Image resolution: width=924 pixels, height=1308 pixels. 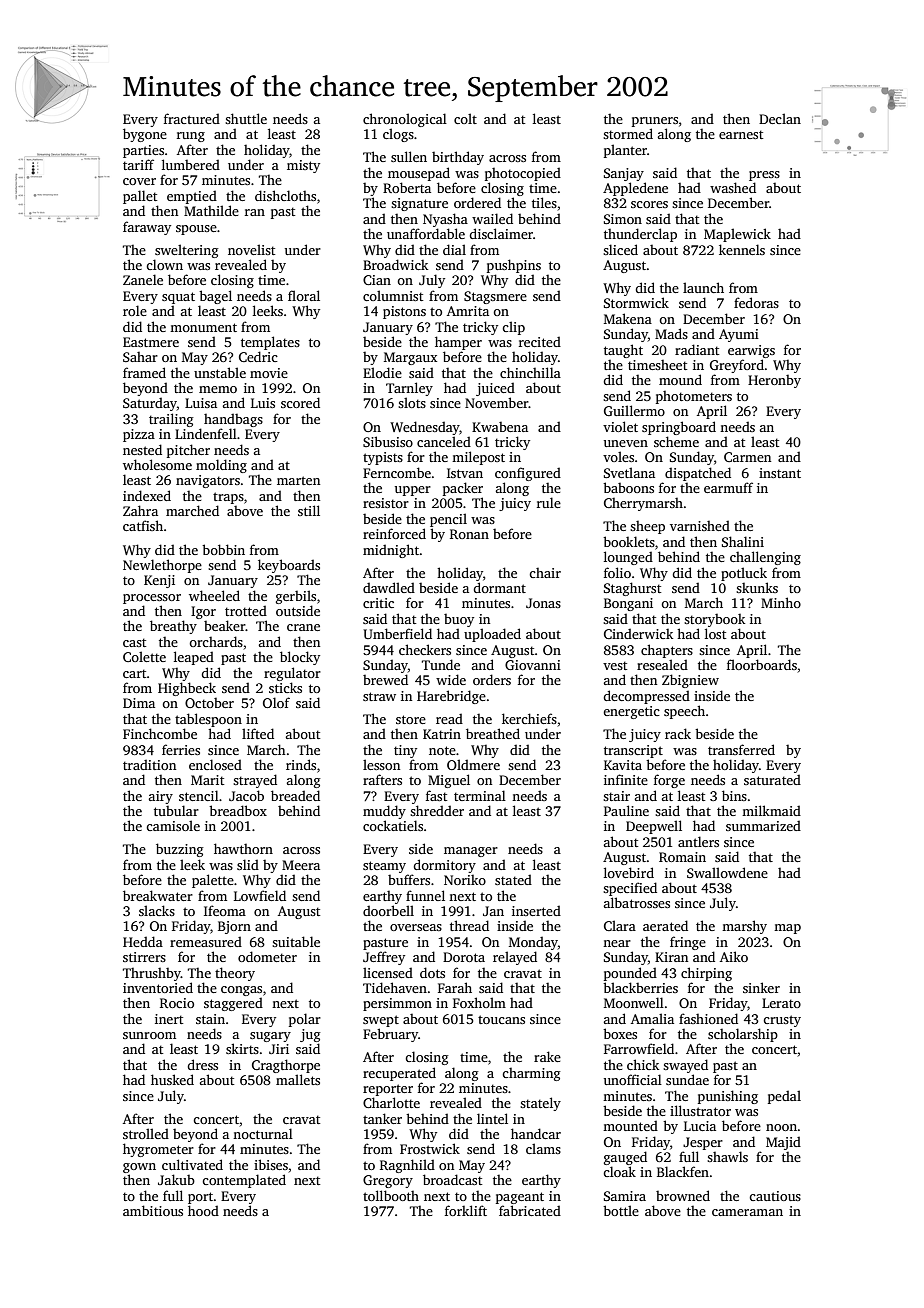 I want to click on kerchiefs, so click(x=529, y=718).
